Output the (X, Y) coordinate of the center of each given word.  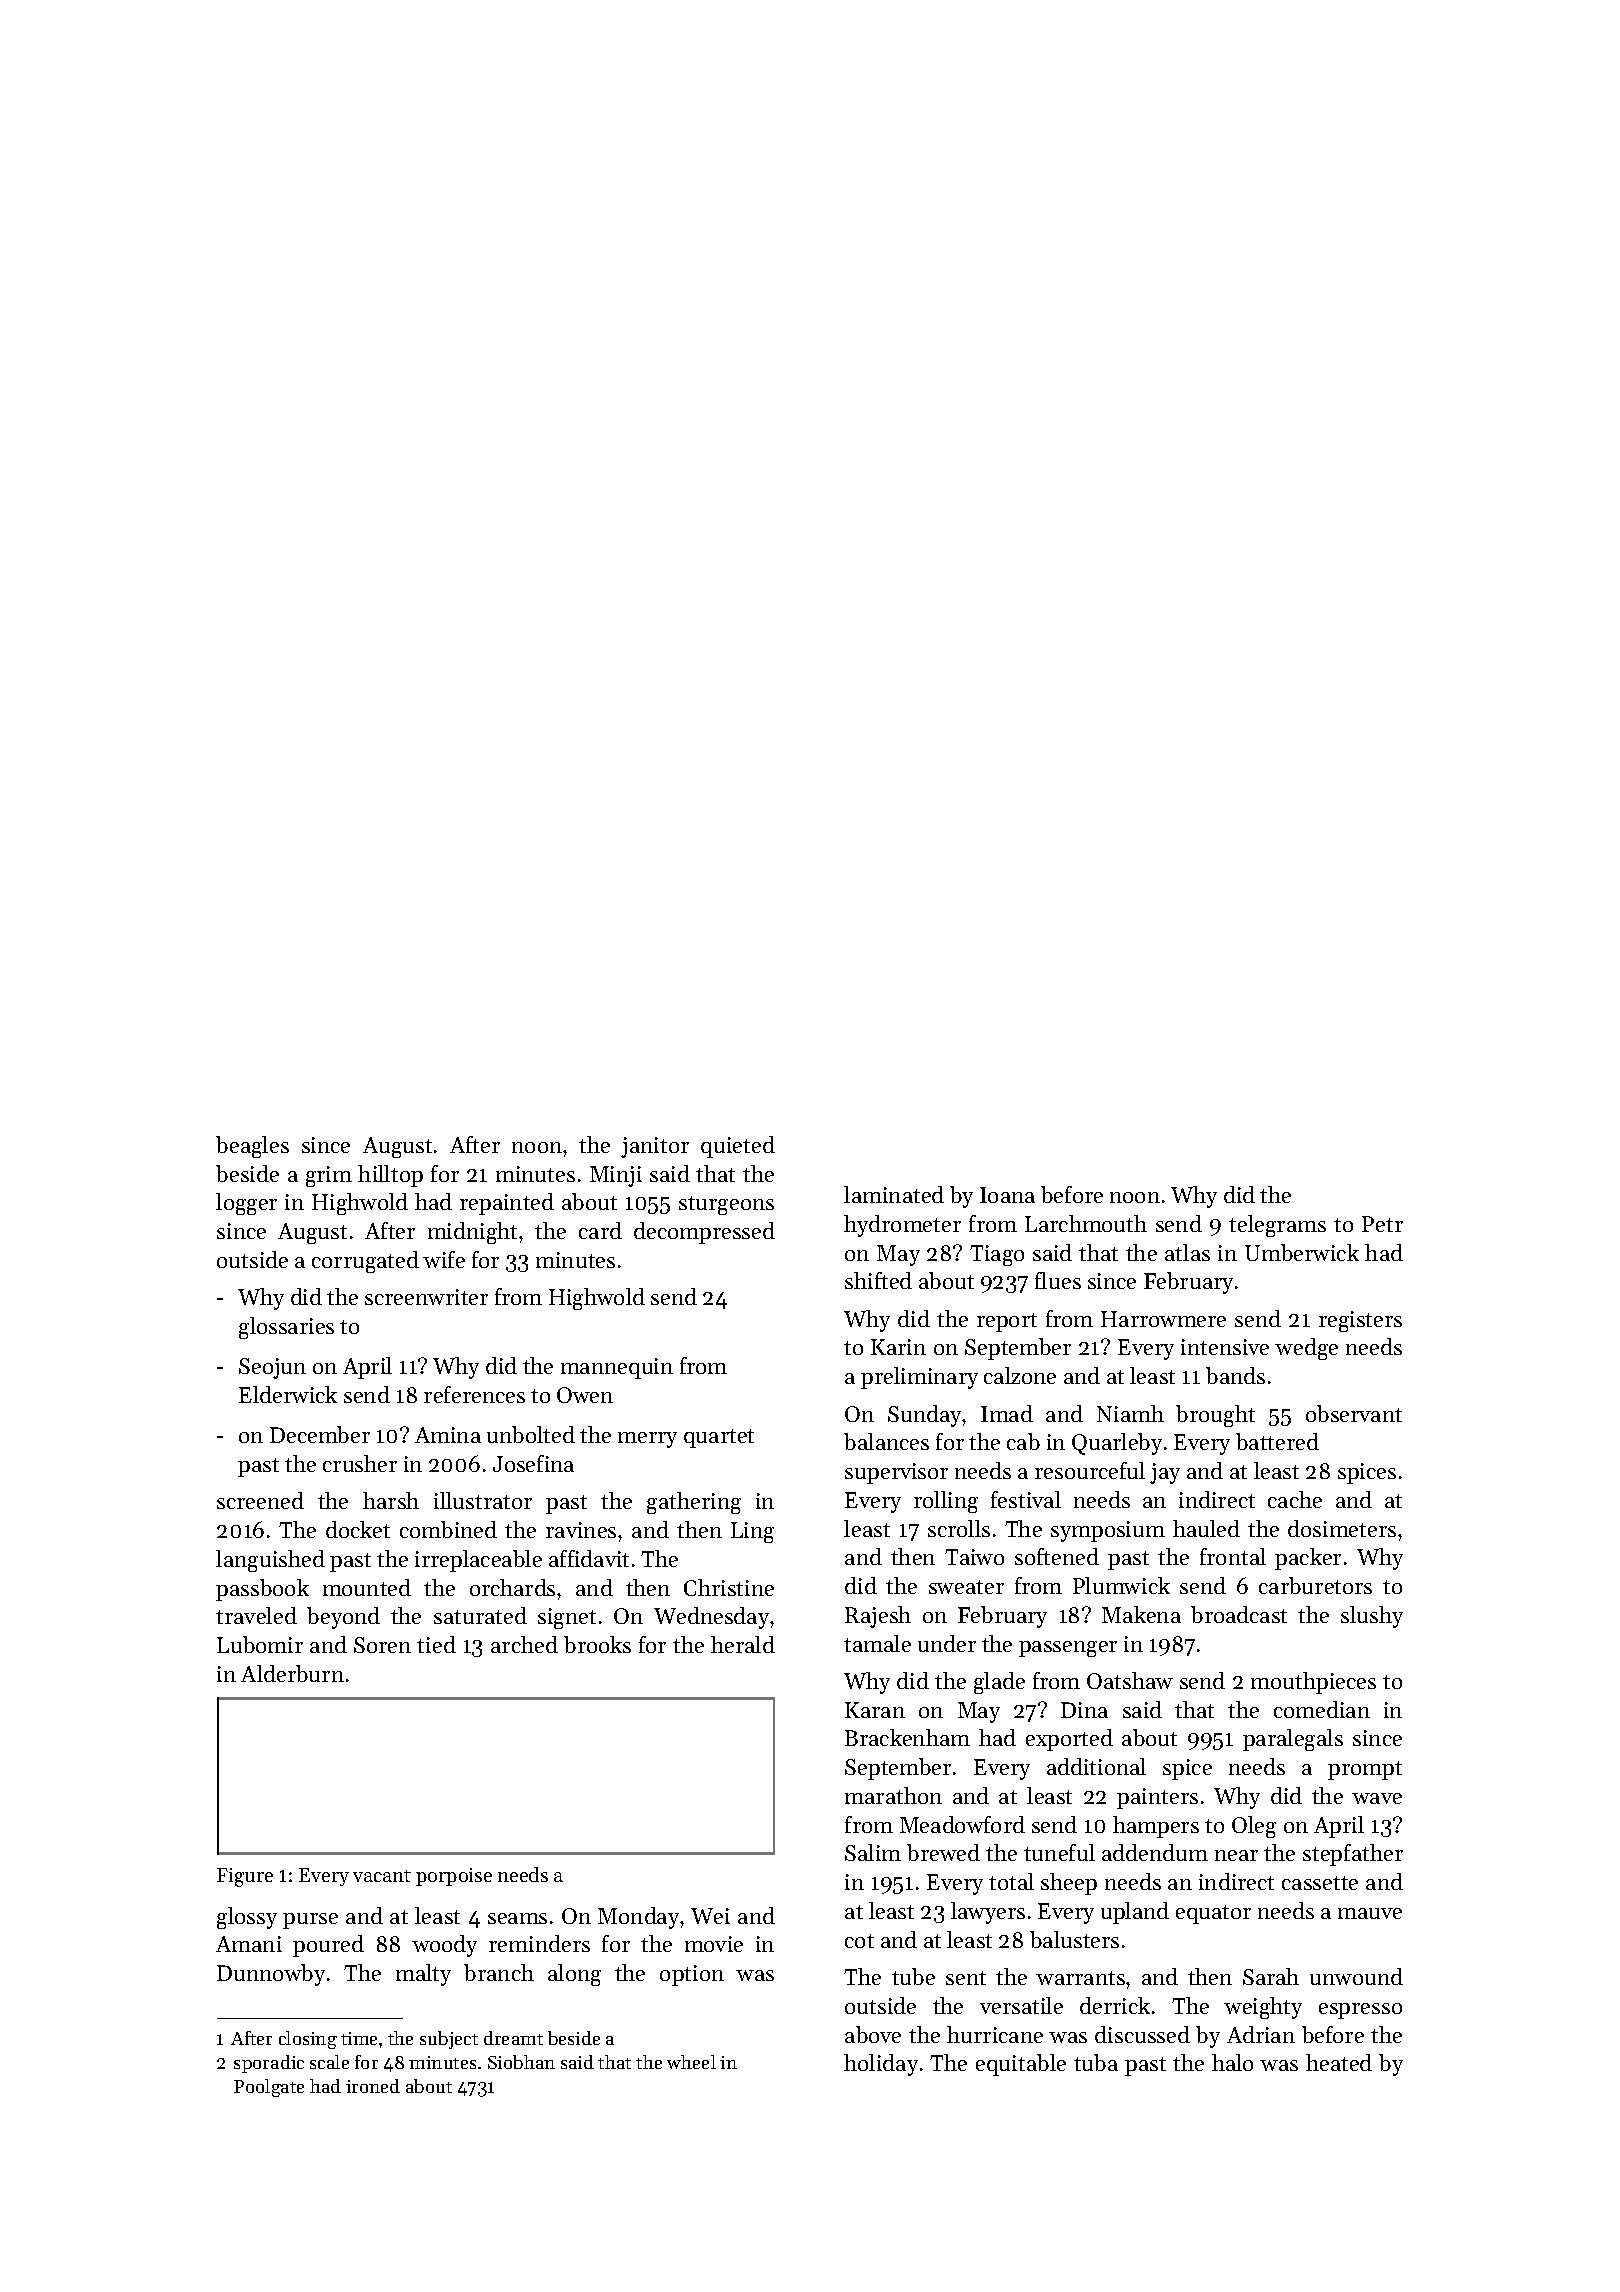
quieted (738, 1147)
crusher (360, 1463)
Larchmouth (1086, 1223)
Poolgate (269, 2088)
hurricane (995, 2034)
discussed (1142, 2034)
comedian (1322, 1709)
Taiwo (974, 1557)
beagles (252, 1147)
